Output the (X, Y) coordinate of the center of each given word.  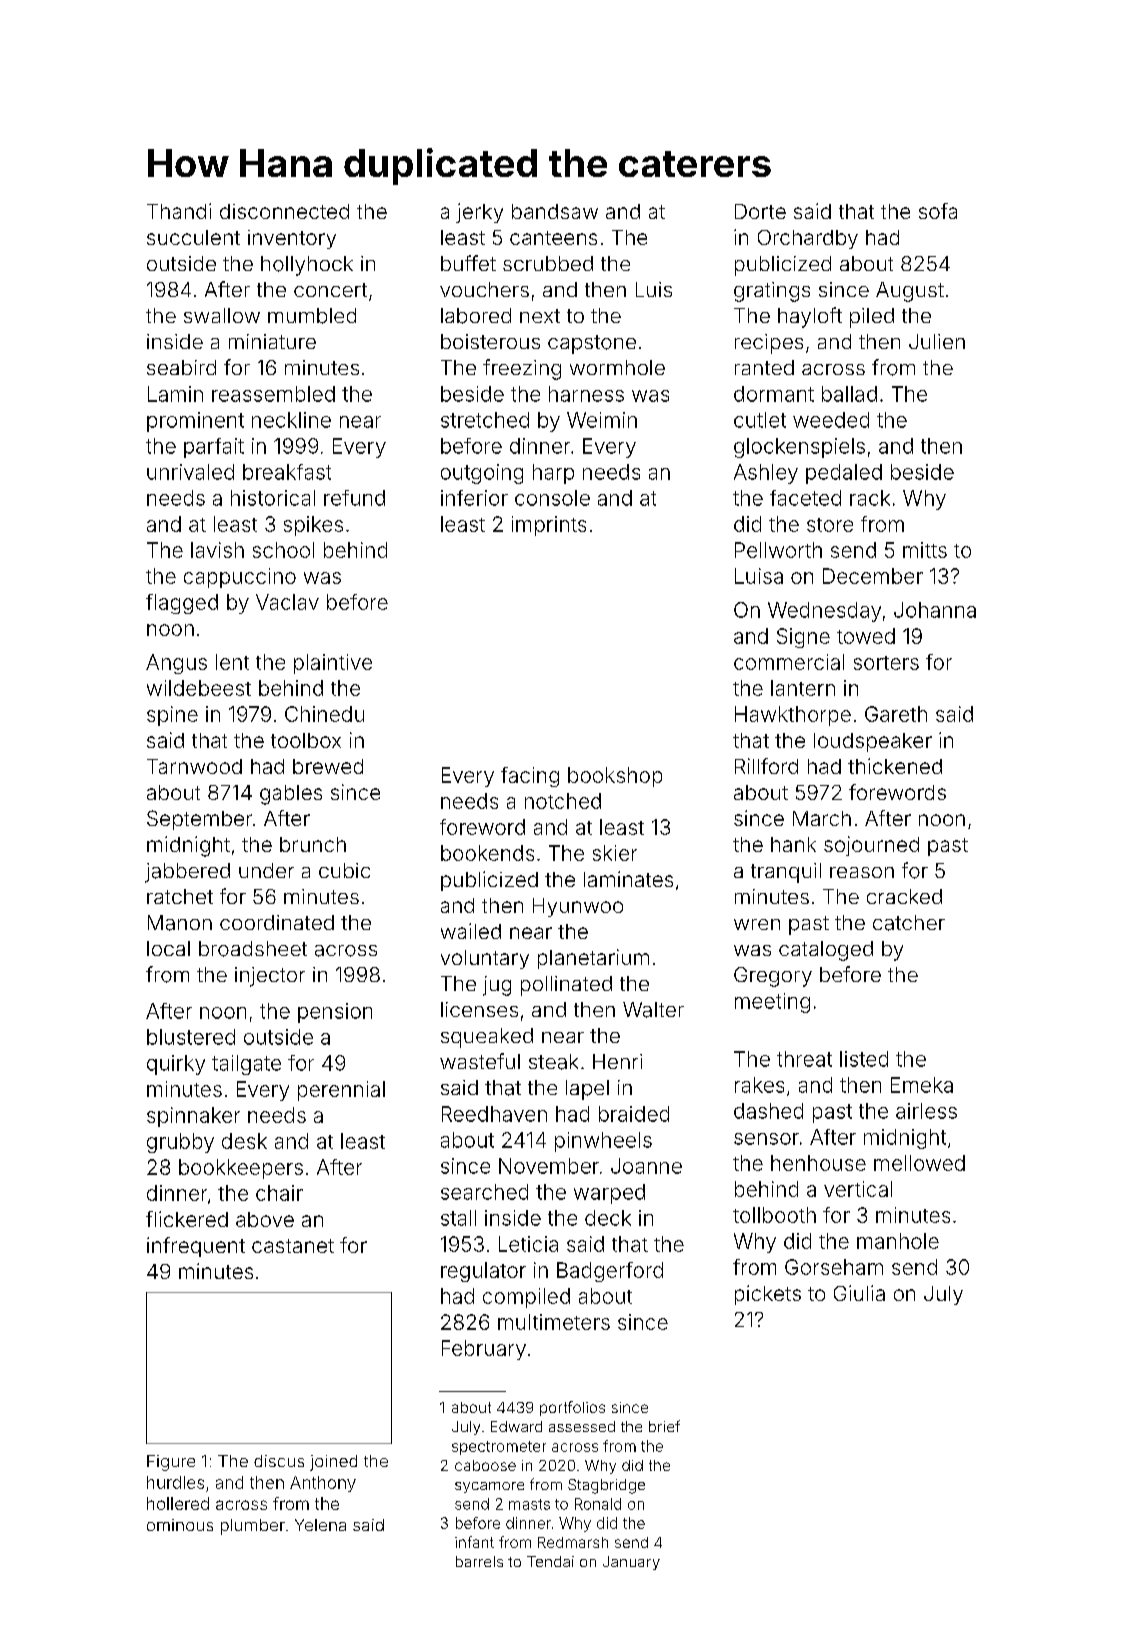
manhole (898, 1241)
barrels (479, 1561)
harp (553, 474)
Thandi (179, 211)
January (631, 1563)
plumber (253, 1527)
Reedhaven (494, 1114)
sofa (938, 211)
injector (270, 977)
